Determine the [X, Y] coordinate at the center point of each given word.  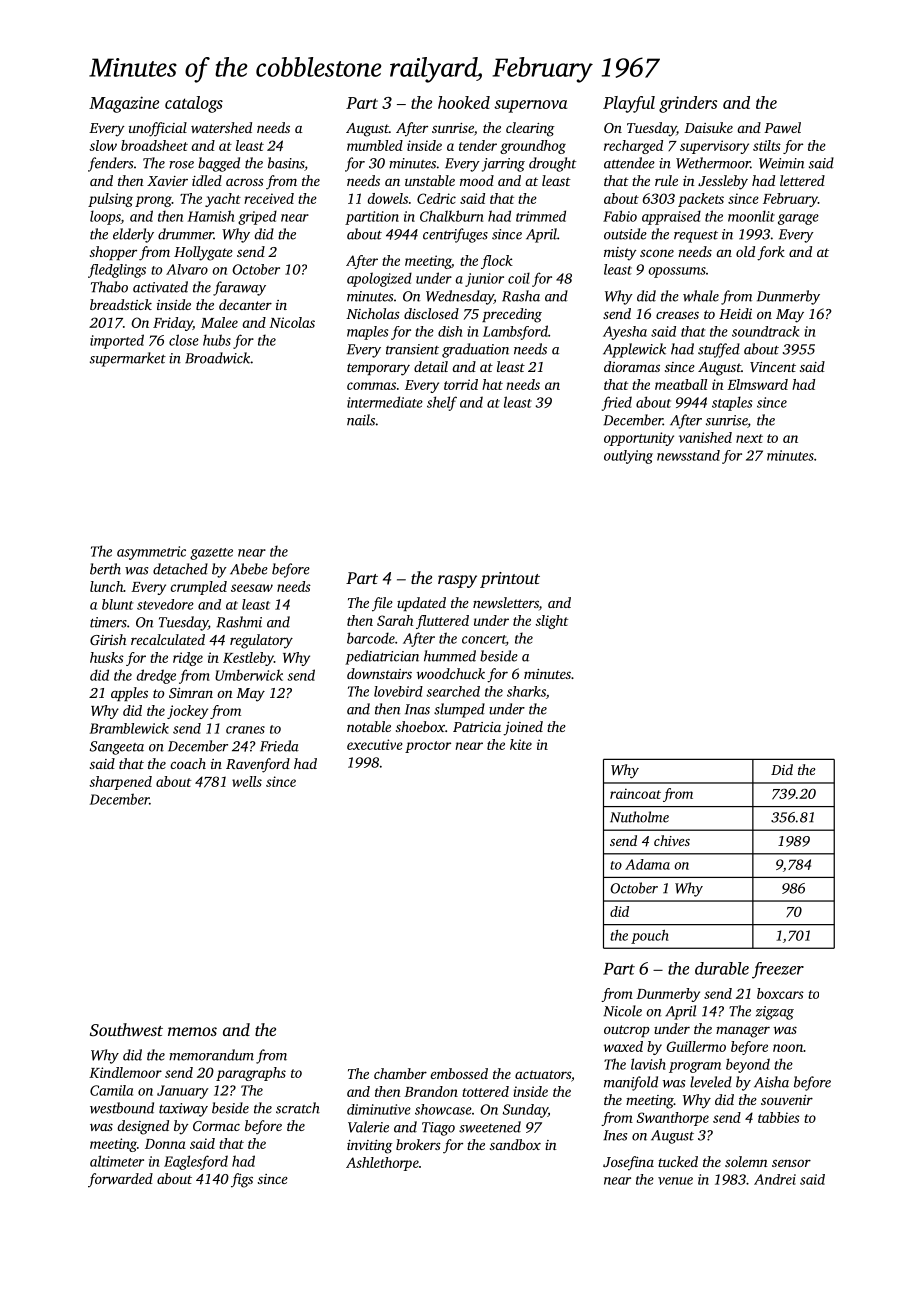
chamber [400, 1073]
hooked [464, 102]
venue [675, 1181]
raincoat [635, 793]
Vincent [773, 367]
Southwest [126, 1029]
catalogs [194, 104]
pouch [650, 937]
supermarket [128, 359]
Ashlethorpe [382, 1164]
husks [107, 657]
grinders [688, 104]
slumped [459, 710]
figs [242, 1180]
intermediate [385, 402]
